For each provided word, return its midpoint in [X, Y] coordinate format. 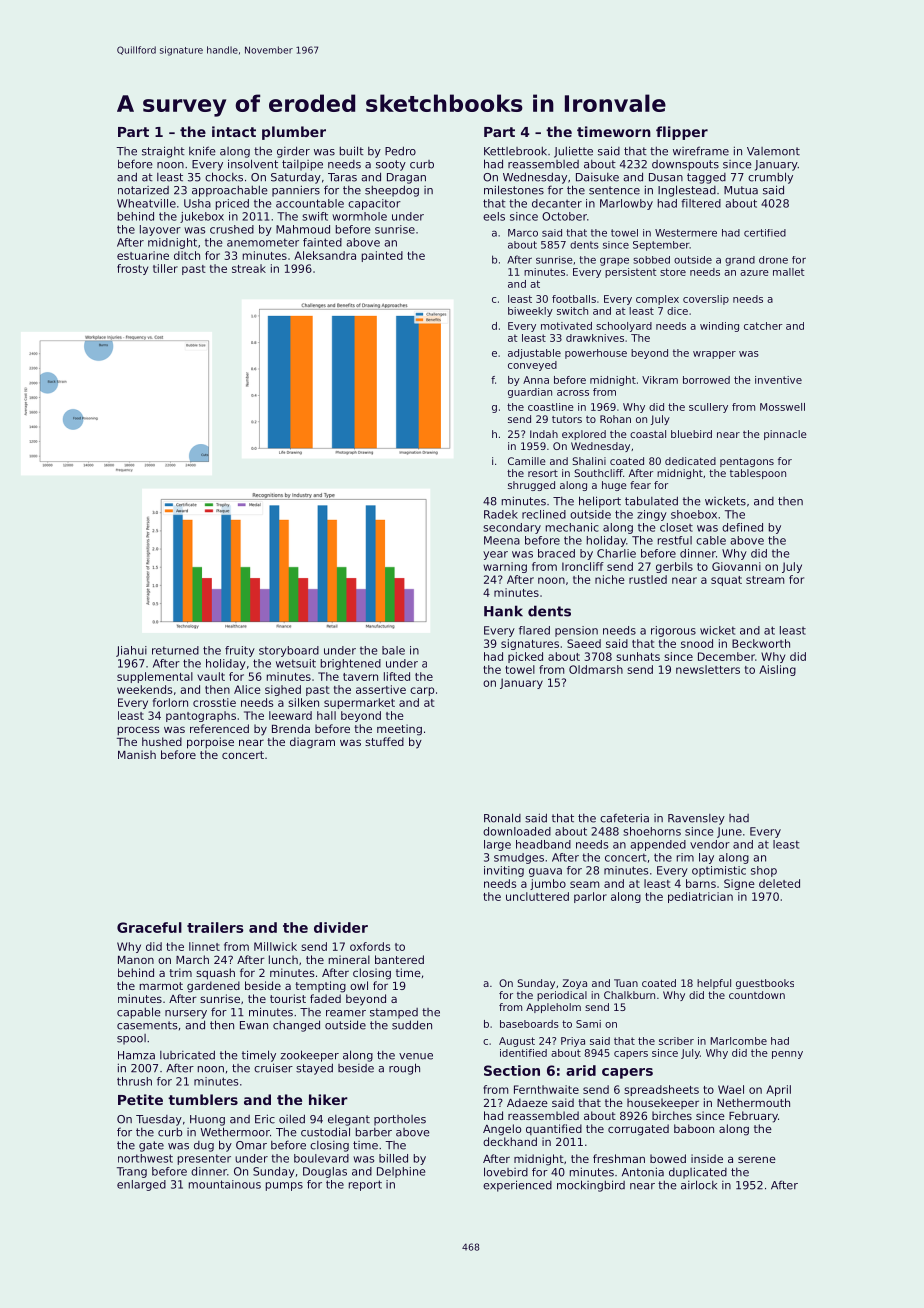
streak [249, 268]
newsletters [708, 669]
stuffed [384, 741]
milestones [514, 190]
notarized [143, 190]
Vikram [660, 380]
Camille [527, 461]
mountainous [225, 1184]
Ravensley [696, 819]
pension [576, 631]
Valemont [773, 151]
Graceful [149, 927]
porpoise [210, 743]
